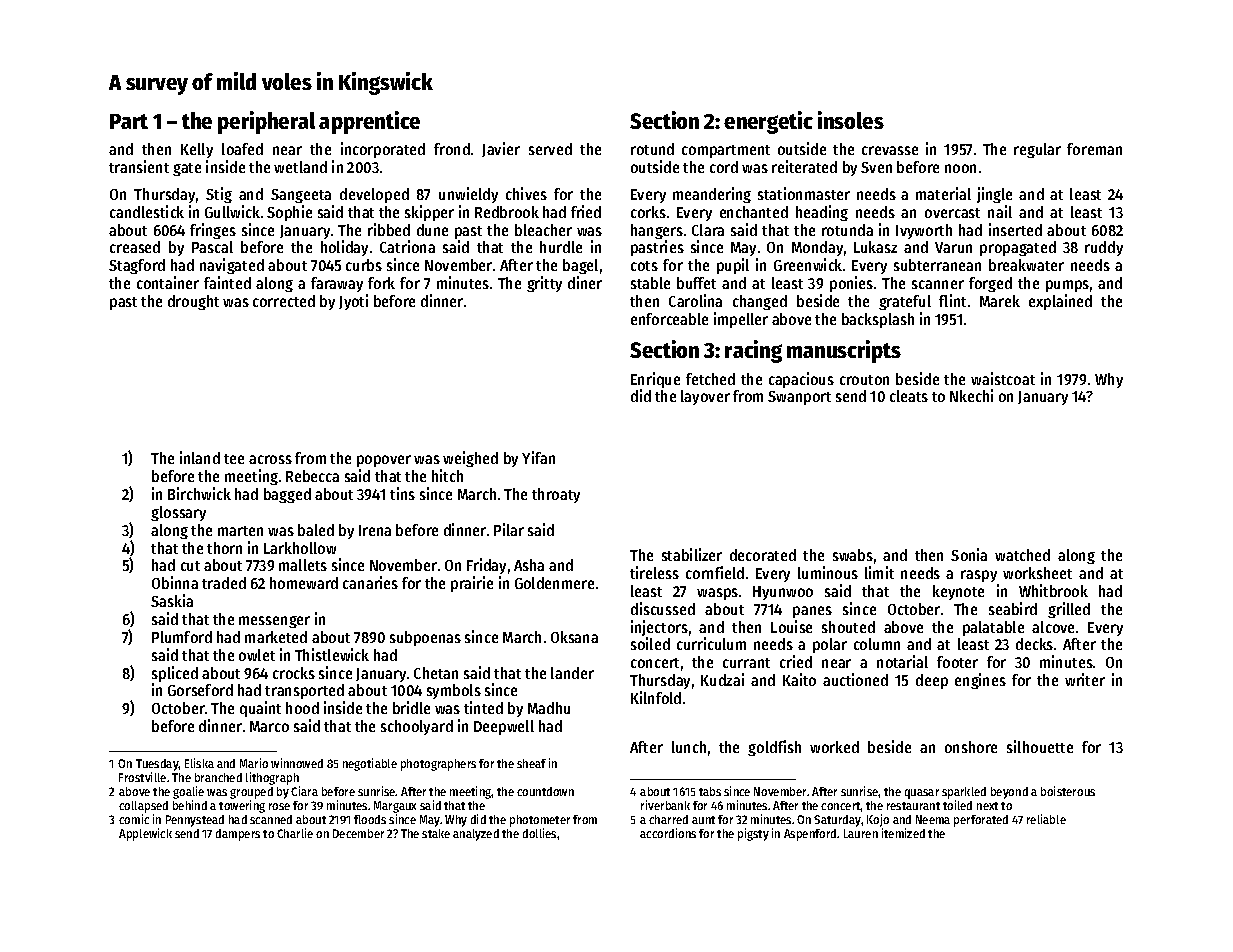  Describe the element at coordinates (952, 213) in the document. I see `overcast` at that location.
